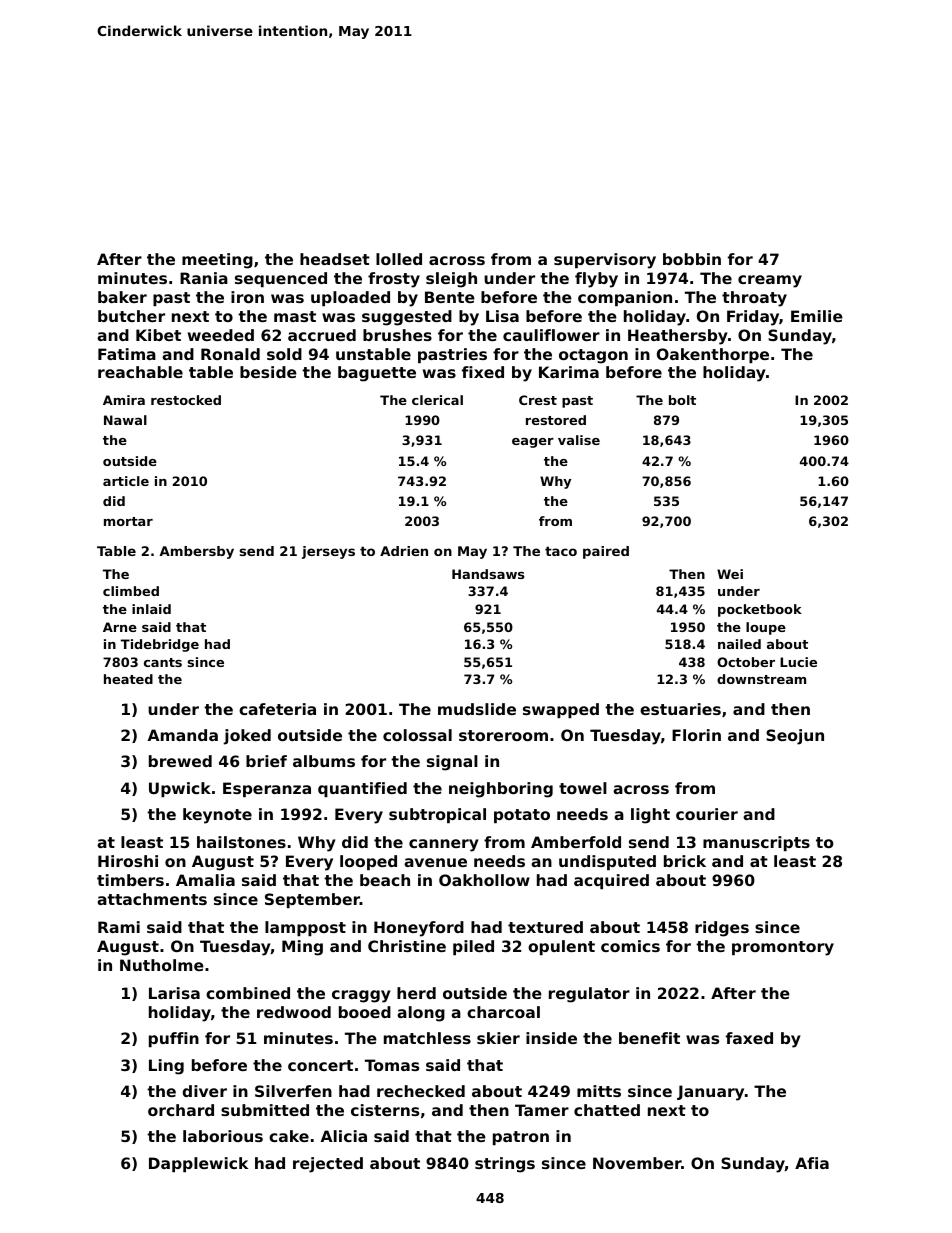  I want to click on Dapplewick, so click(198, 1164).
